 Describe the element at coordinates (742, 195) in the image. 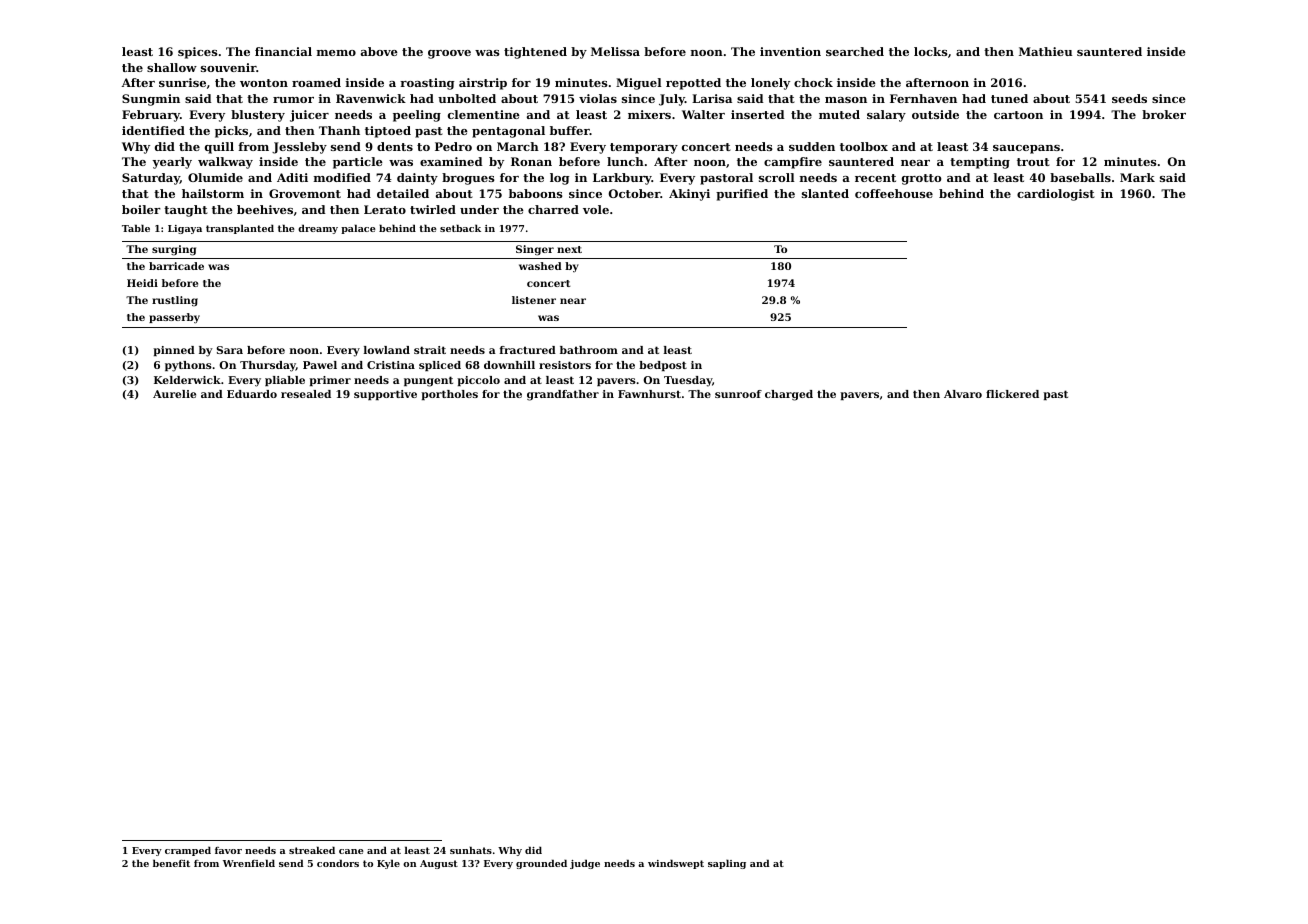

I see `purified` at that location.
